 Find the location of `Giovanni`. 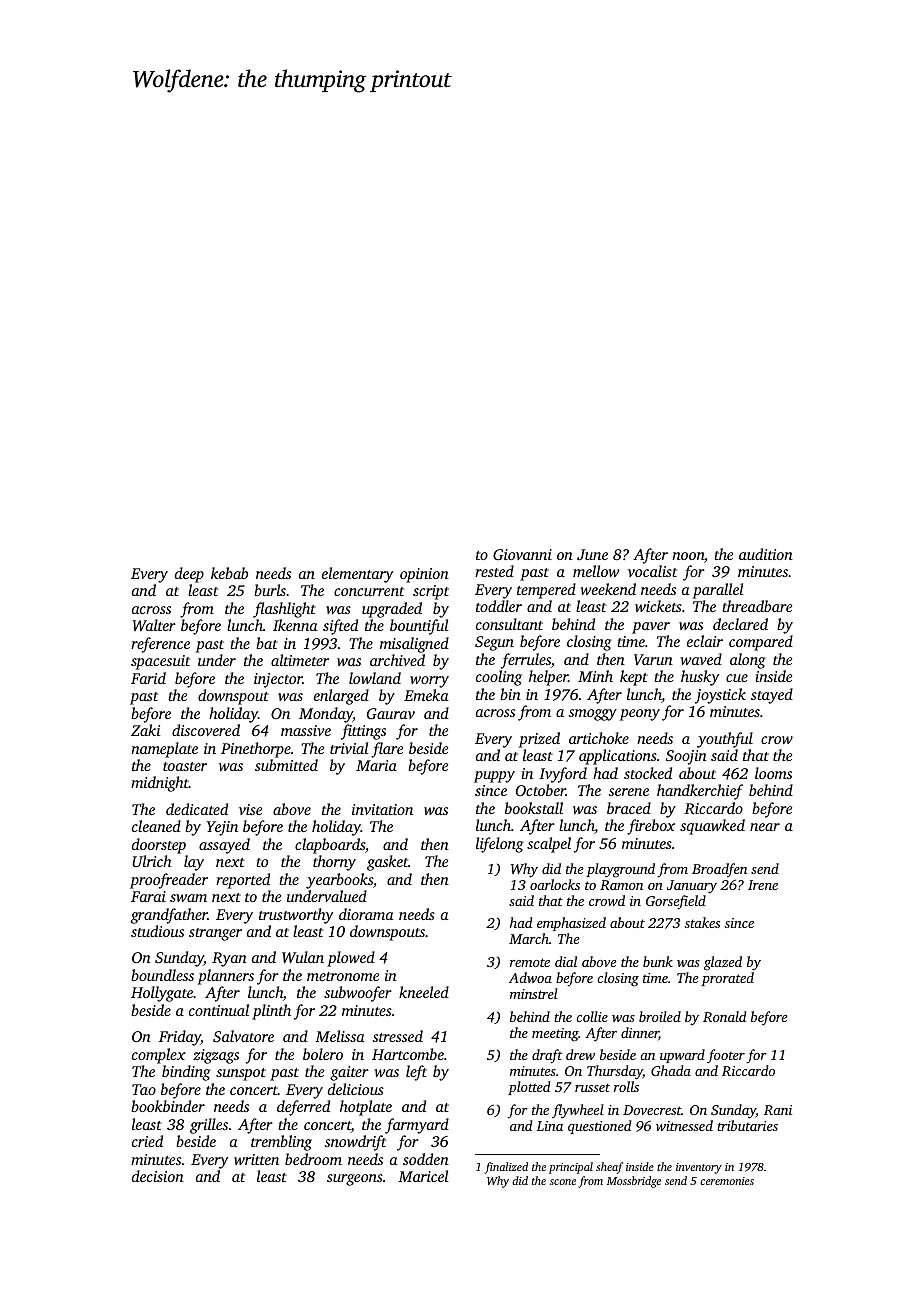

Giovanni is located at coordinates (522, 554).
